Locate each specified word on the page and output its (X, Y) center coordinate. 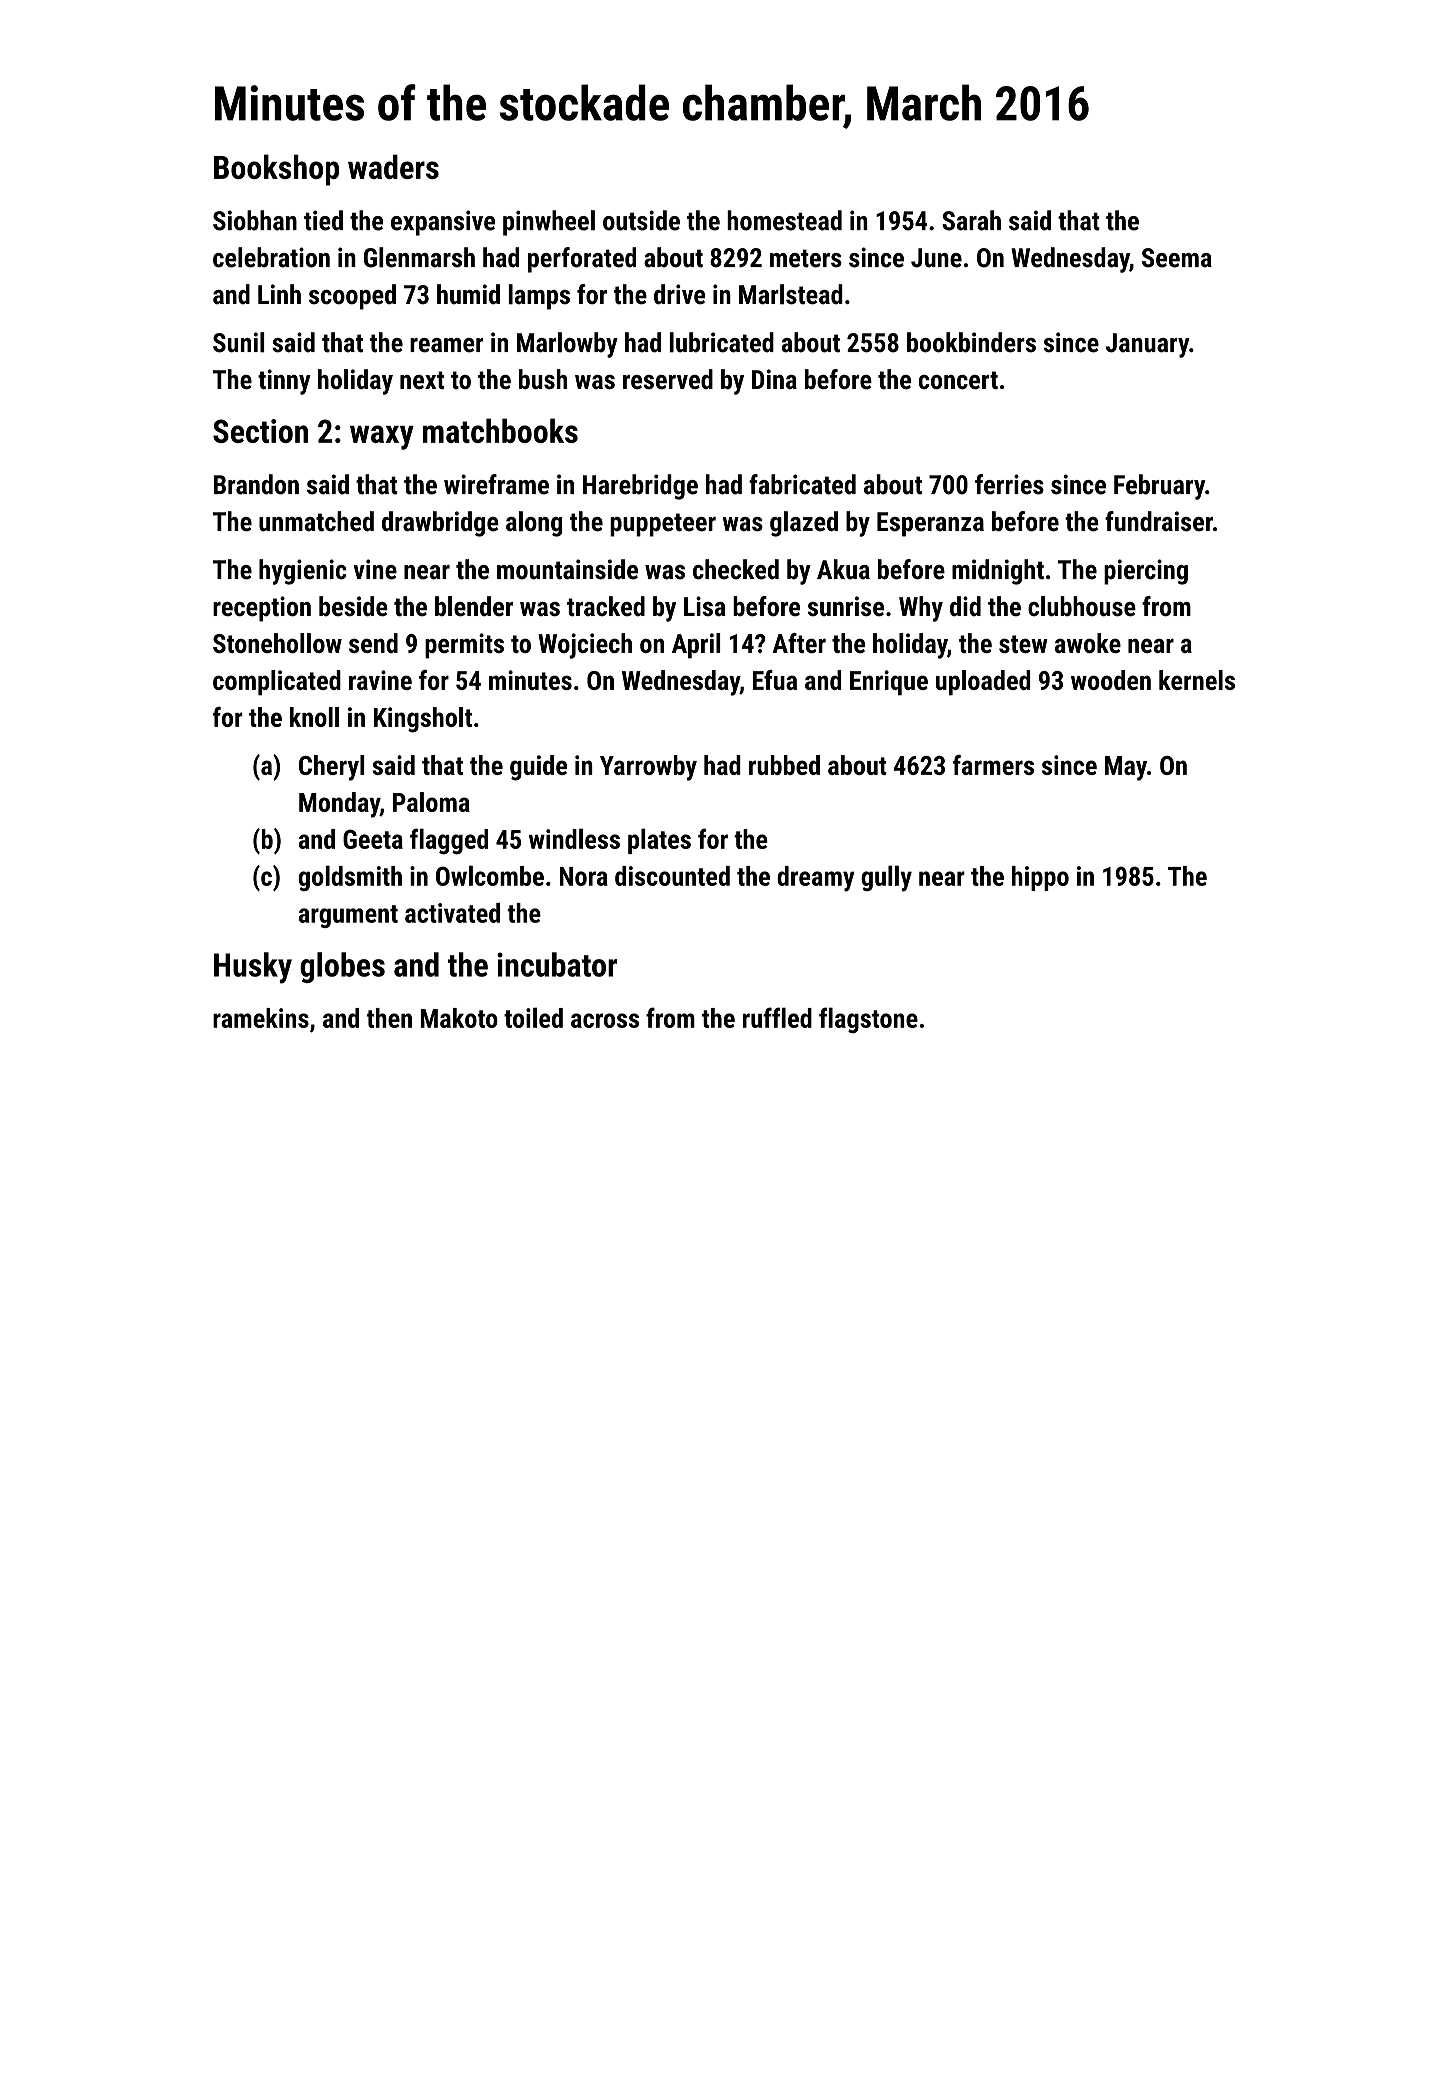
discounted (672, 876)
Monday (339, 805)
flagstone (868, 1020)
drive (679, 294)
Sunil (239, 342)
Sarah (971, 220)
